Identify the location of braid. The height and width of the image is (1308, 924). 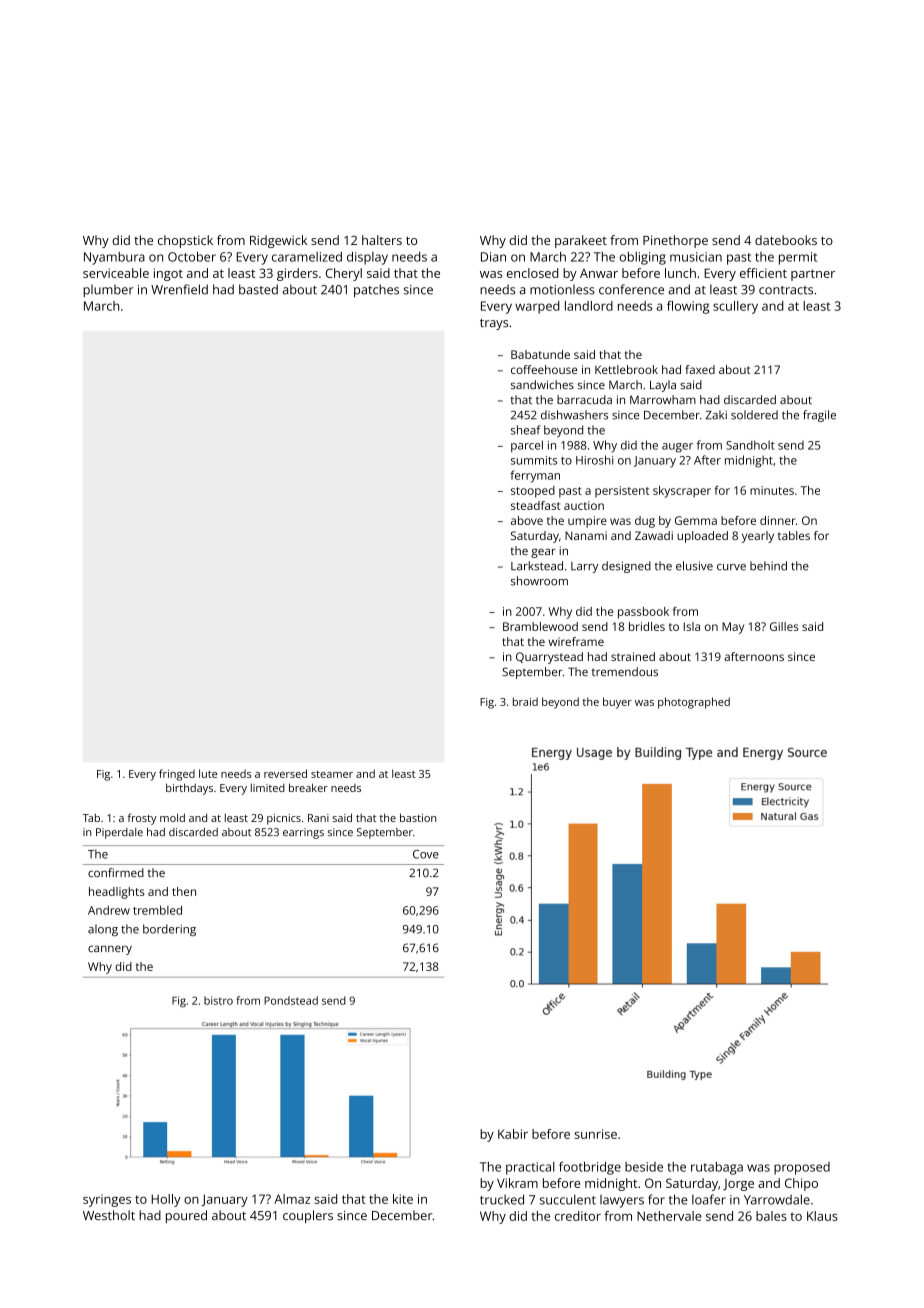
(525, 701).
